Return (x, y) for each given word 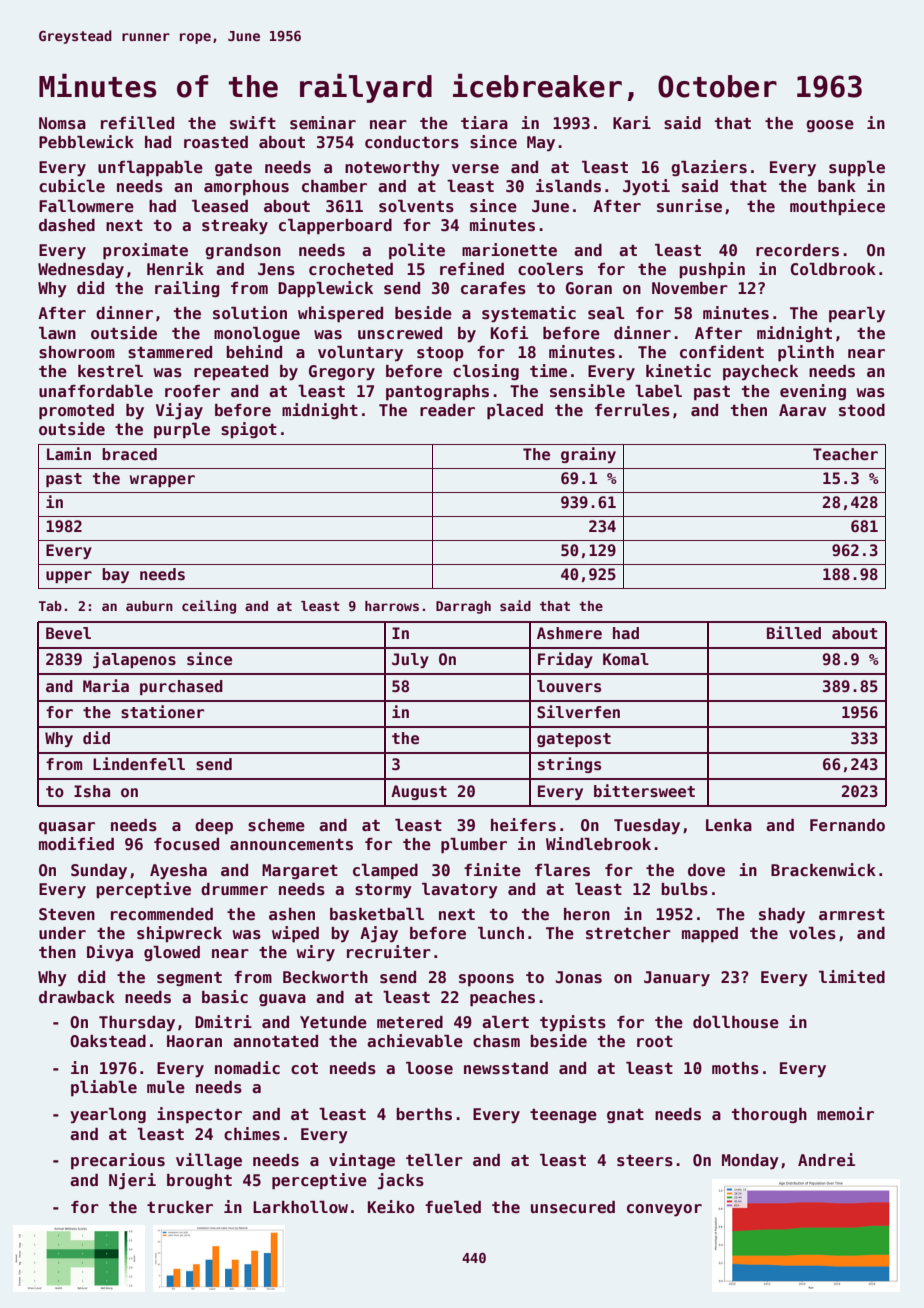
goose (830, 126)
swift (253, 123)
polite (417, 251)
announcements (291, 845)
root (655, 1042)
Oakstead (108, 1041)
